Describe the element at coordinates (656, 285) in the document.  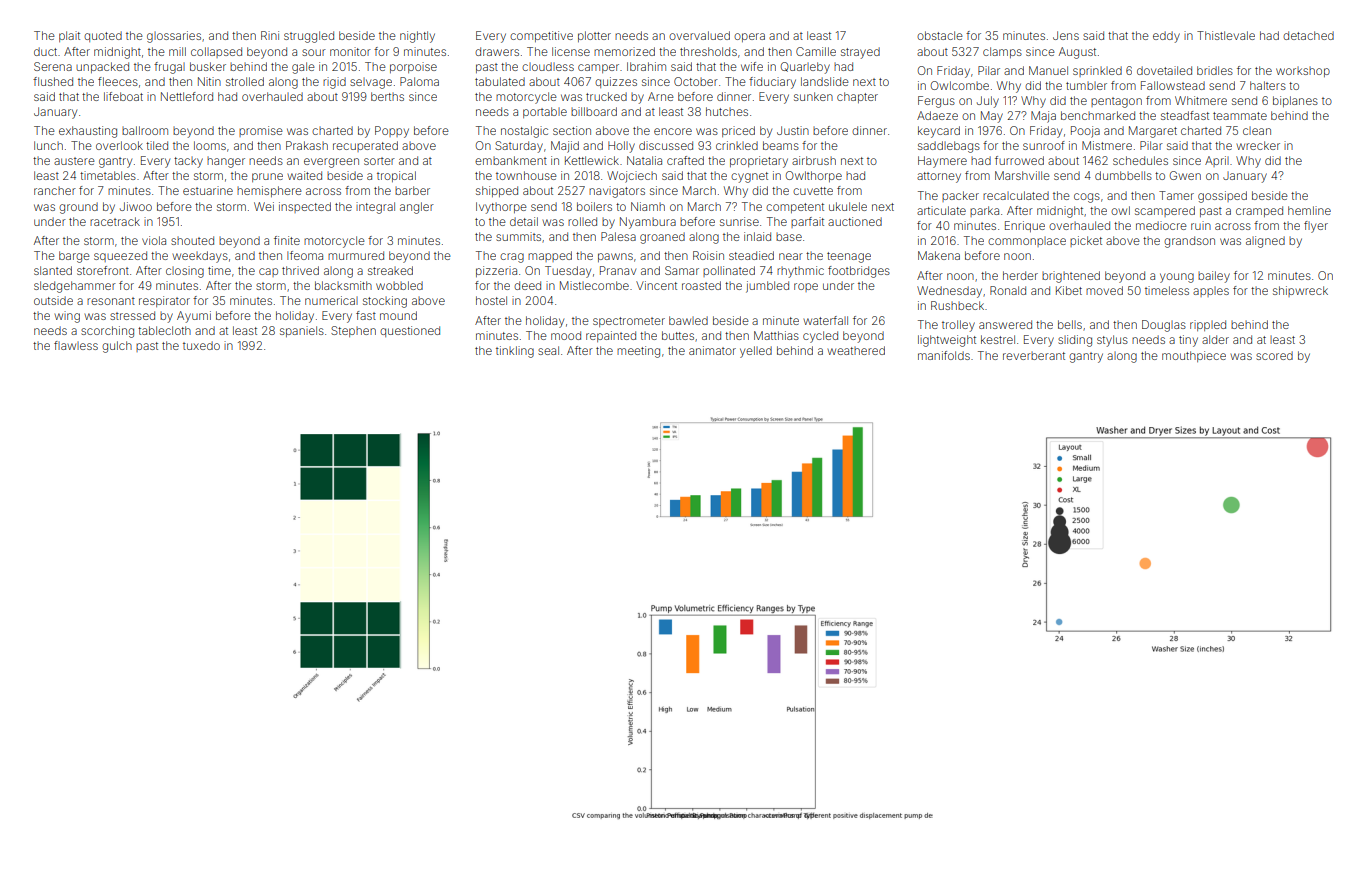
I see `Vincent` at that location.
